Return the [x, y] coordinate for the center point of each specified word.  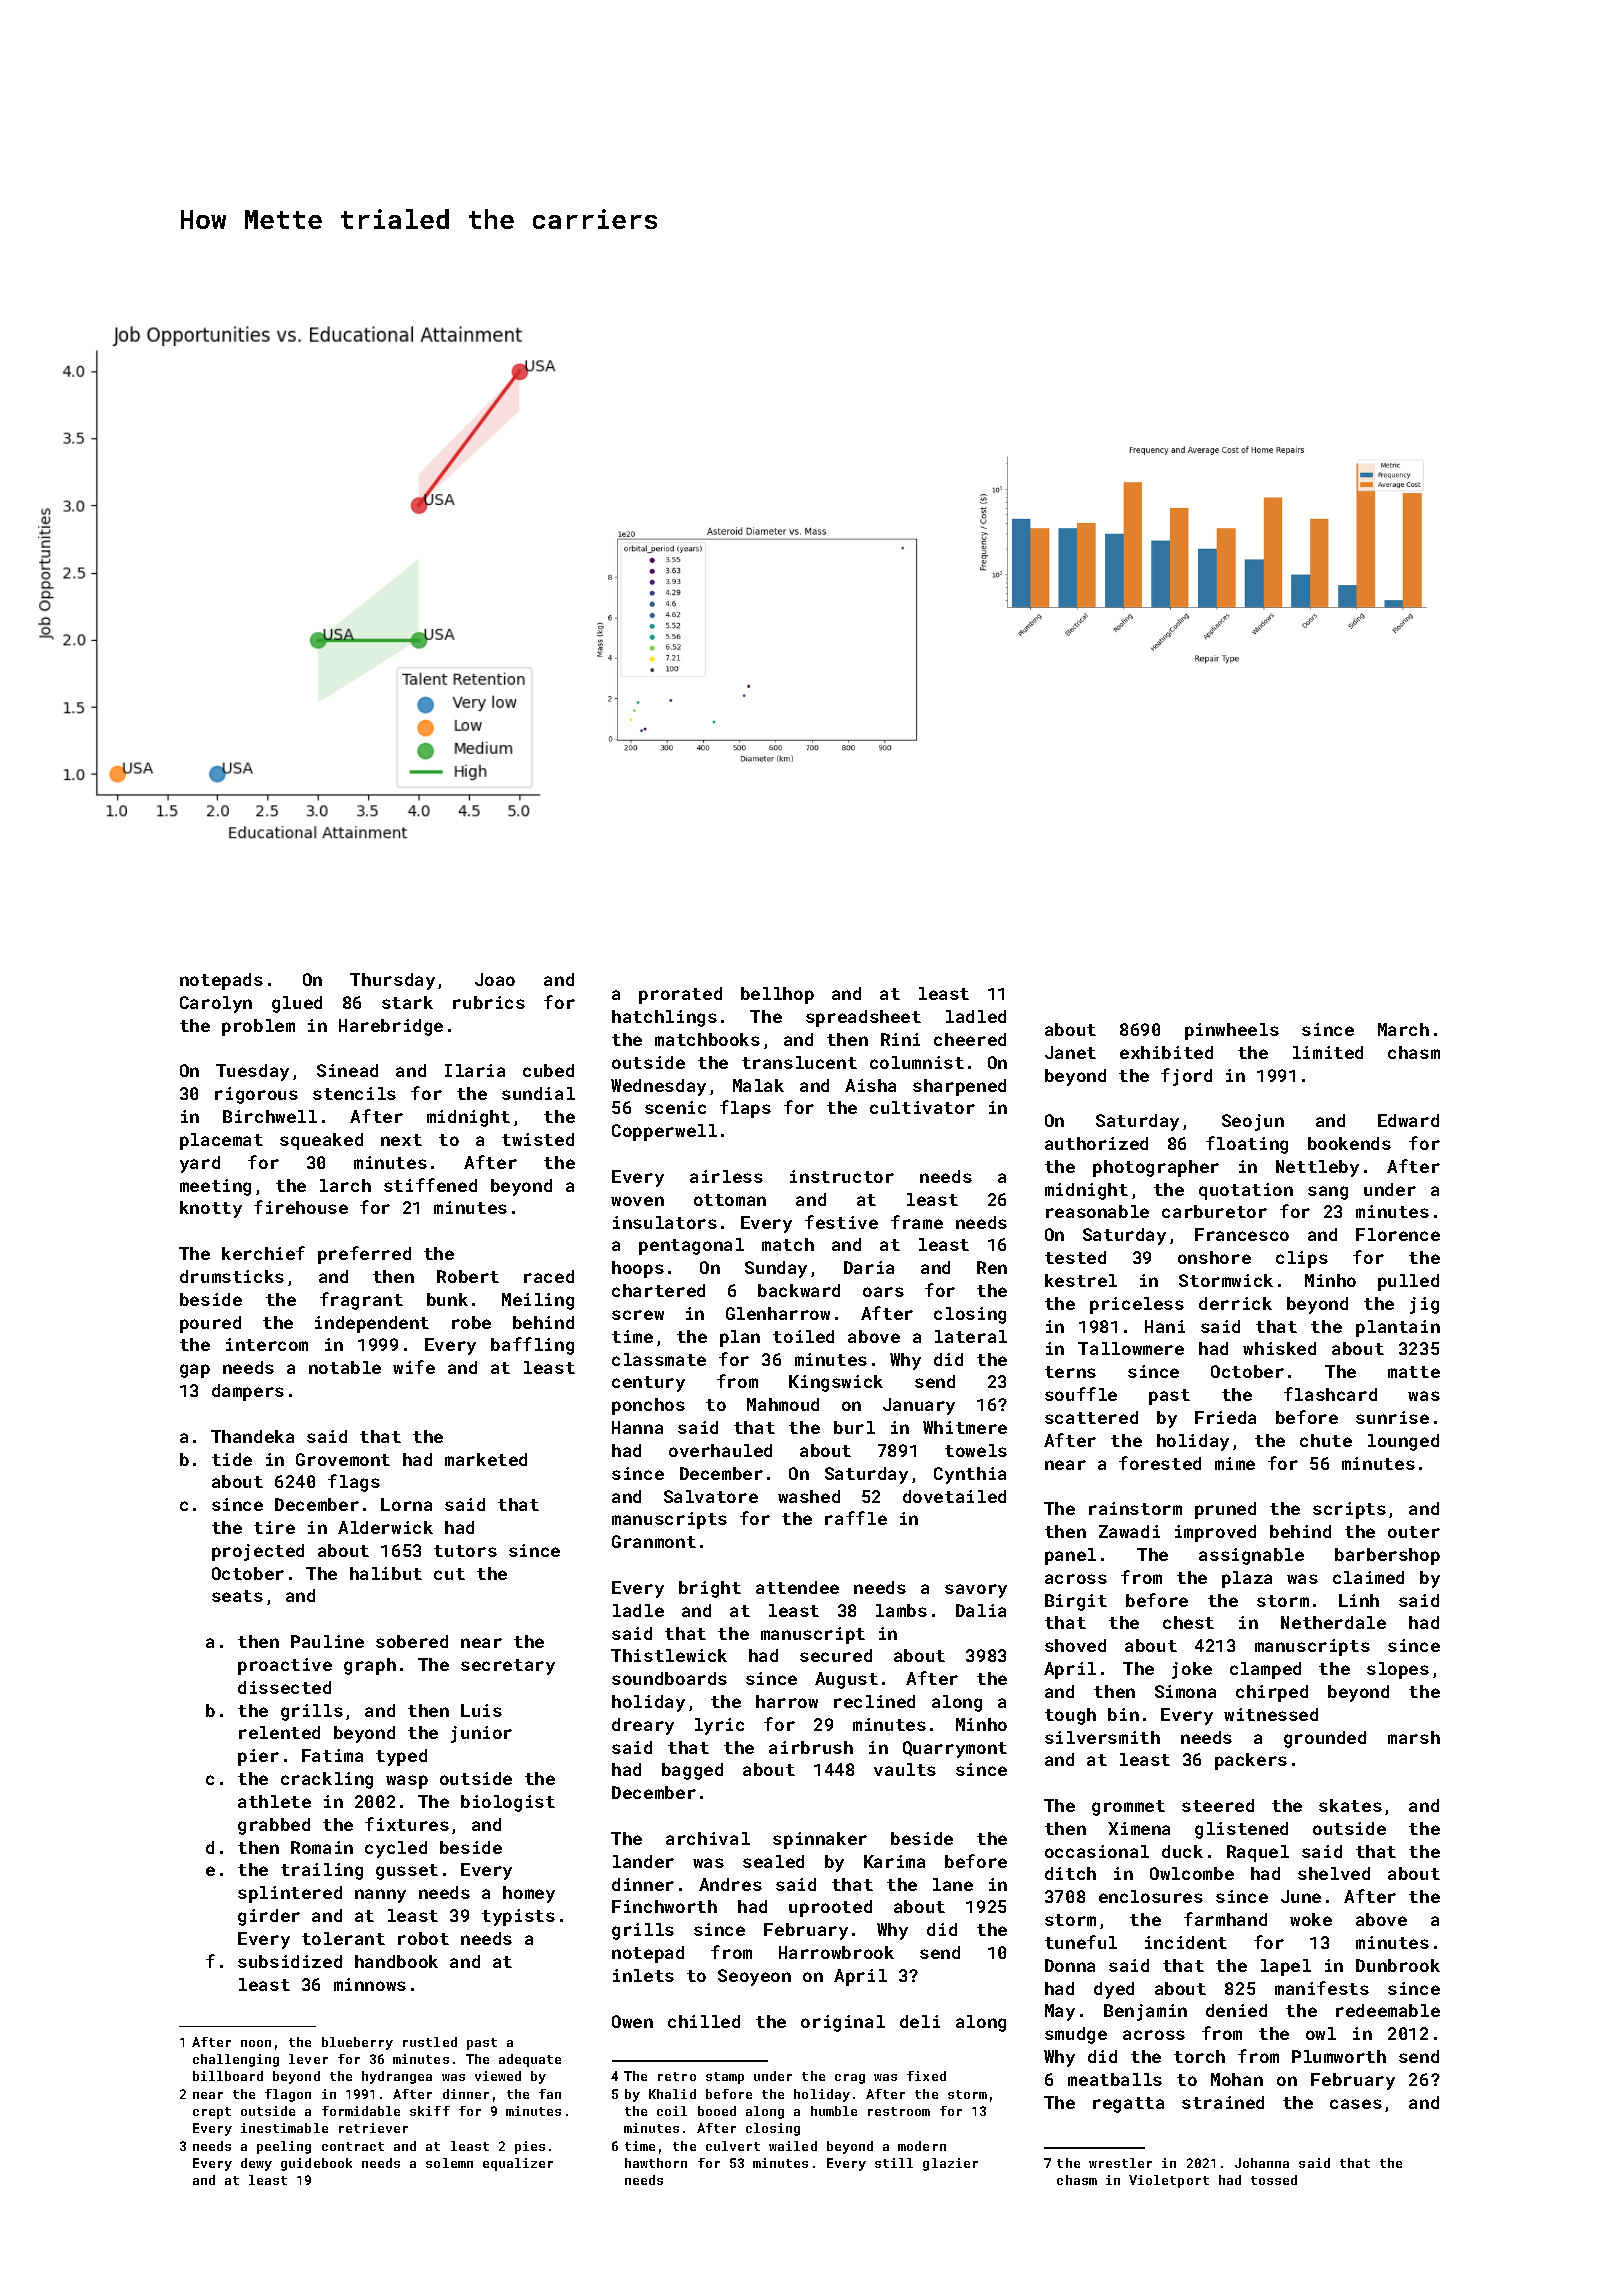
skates [1350, 1805]
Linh [1359, 1600]
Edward [1408, 1120]
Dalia [981, 1610]
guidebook [316, 2164]
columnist [917, 1062]
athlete [274, 1801]
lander [643, 1861]
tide [232, 1459]
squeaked [321, 1141]
